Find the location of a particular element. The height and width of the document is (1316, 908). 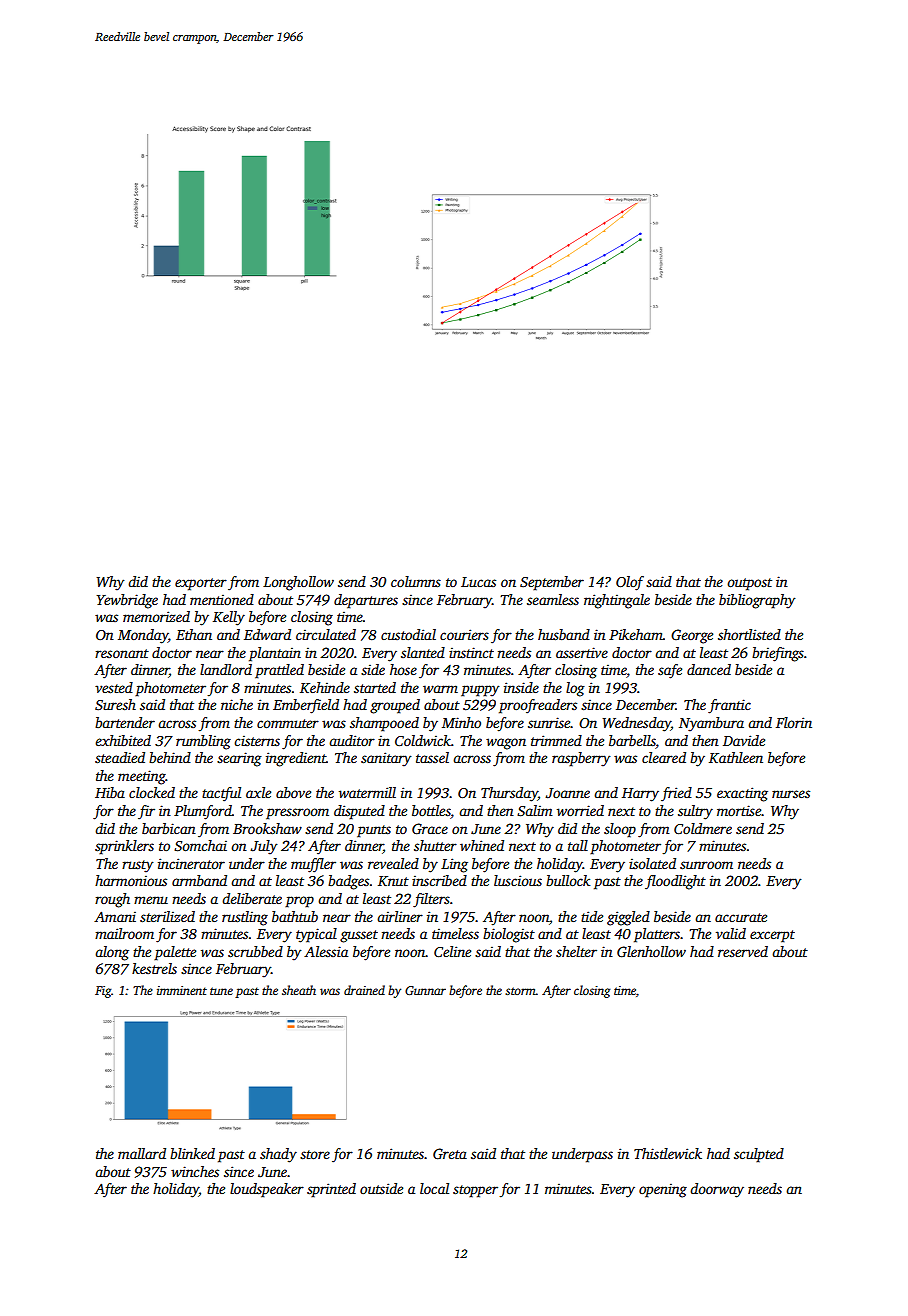

outpost is located at coordinates (749, 584).
